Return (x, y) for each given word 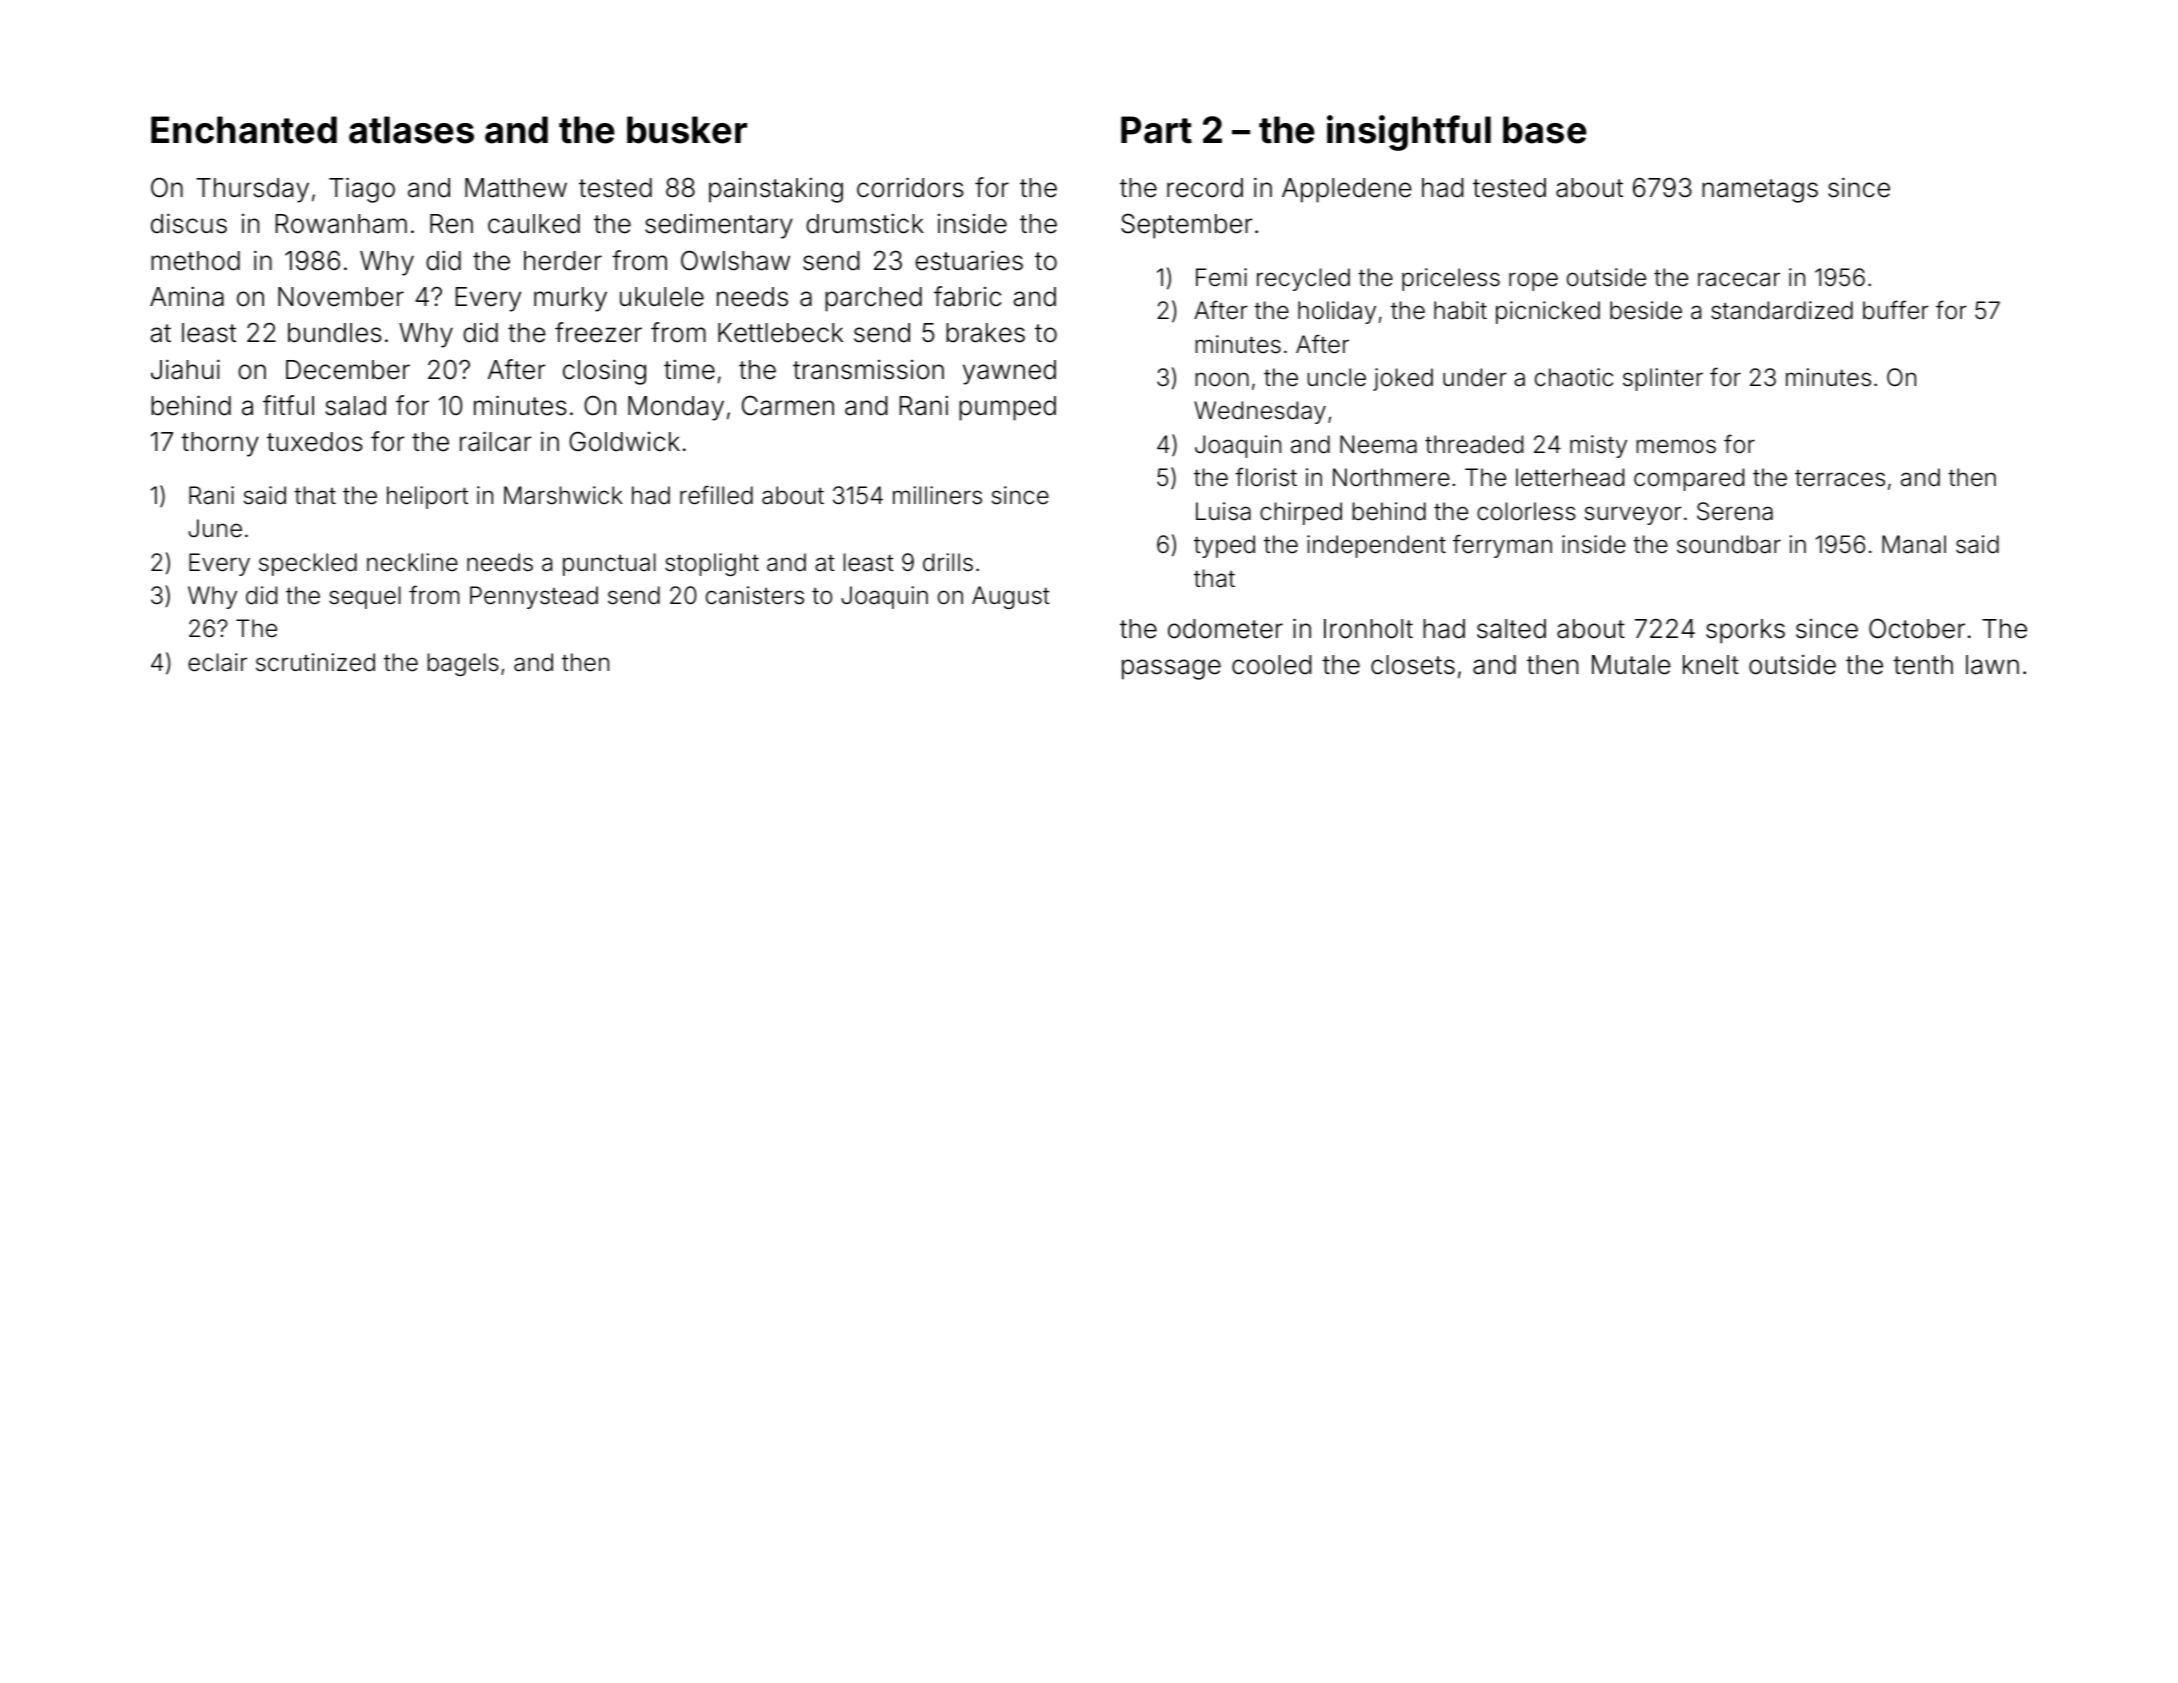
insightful (1409, 133)
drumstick (865, 223)
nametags (1760, 191)
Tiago (362, 190)
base (1545, 130)
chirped (1301, 513)
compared (1689, 479)
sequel (365, 597)
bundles (335, 333)
